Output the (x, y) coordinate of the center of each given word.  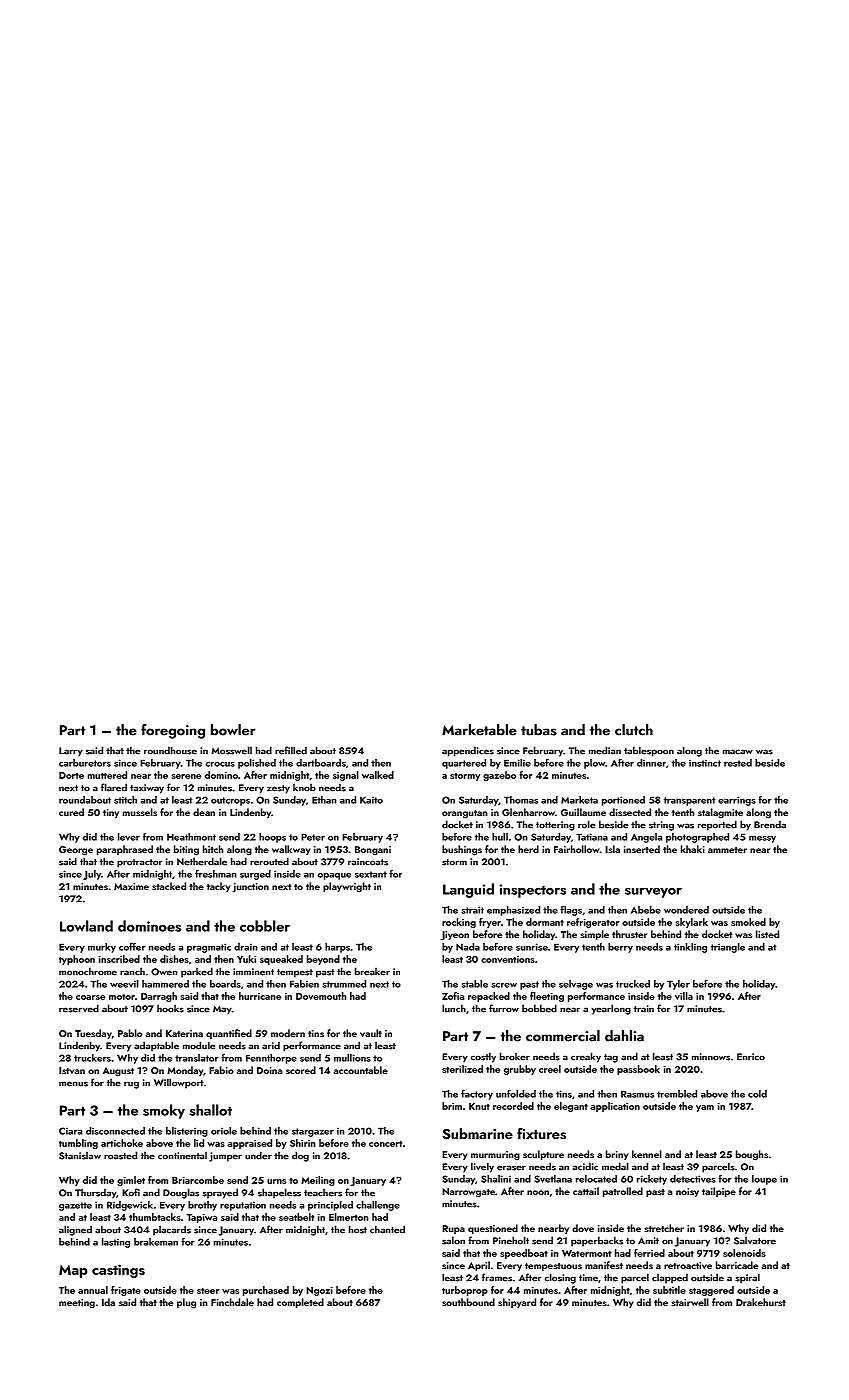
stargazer (313, 1132)
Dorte (71, 775)
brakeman (156, 1242)
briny (617, 1155)
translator (197, 1058)
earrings (737, 801)
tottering (555, 826)
